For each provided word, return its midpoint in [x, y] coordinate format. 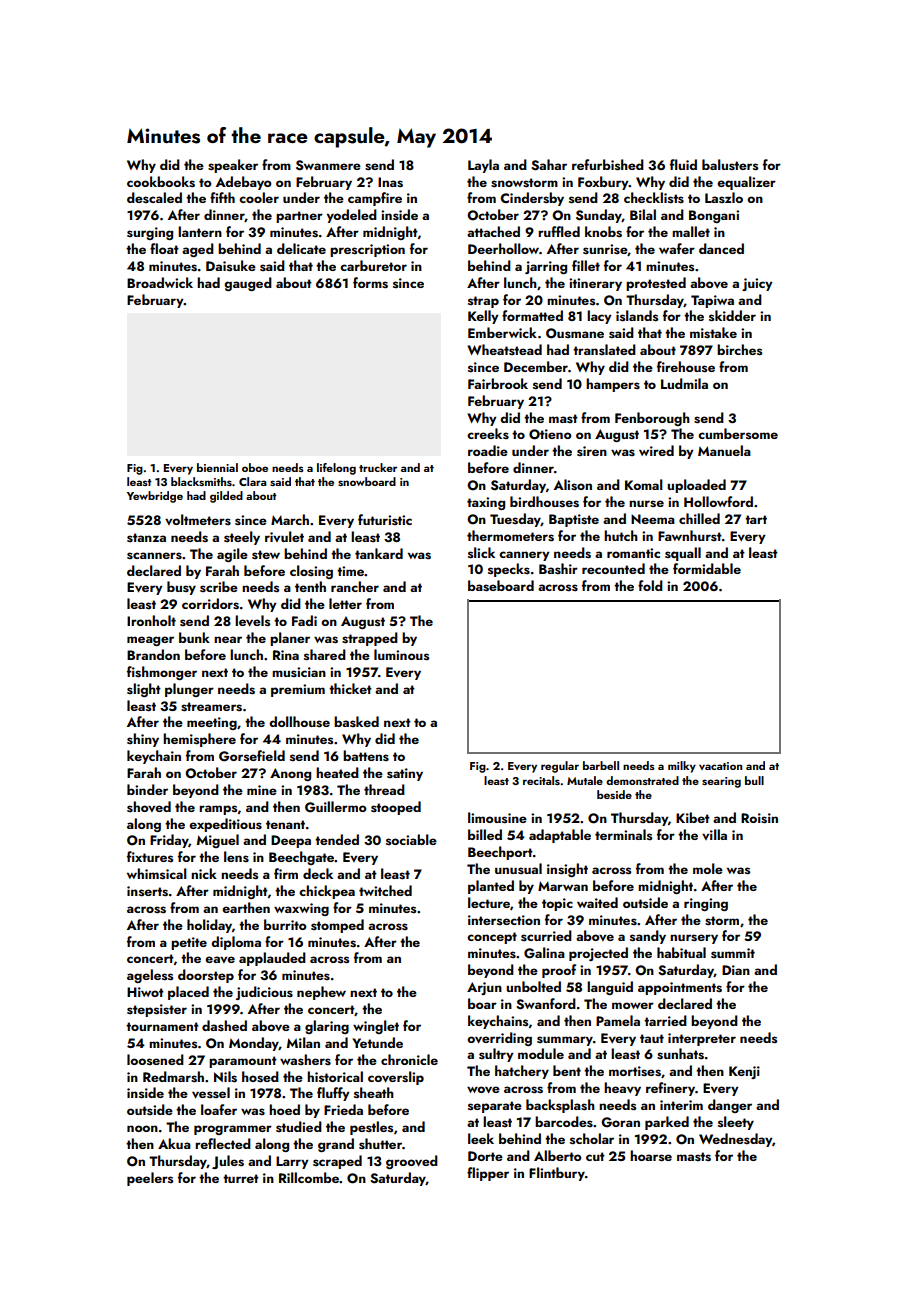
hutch [621, 535]
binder [147, 789]
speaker [233, 166]
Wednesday [735, 1140]
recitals [541, 780]
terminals [623, 834]
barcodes [564, 1121]
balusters [730, 164]
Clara [253, 481]
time [351, 571]
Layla [483, 166]
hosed [260, 1077]
